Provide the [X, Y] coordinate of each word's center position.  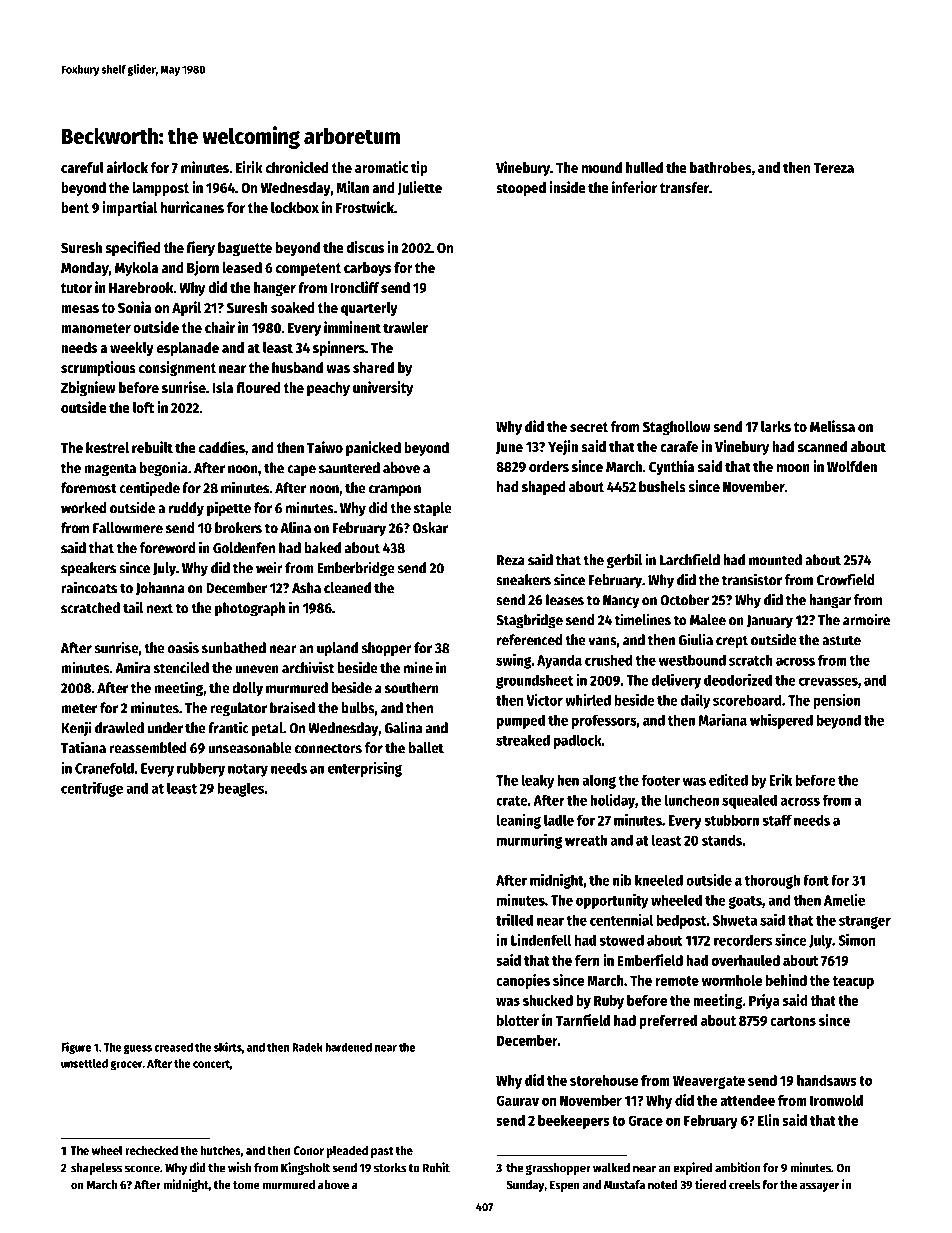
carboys [367, 269]
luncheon [691, 800]
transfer [684, 187]
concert [211, 1064]
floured [258, 387]
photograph [250, 609]
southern [412, 688]
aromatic [381, 167]
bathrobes [721, 167]
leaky [538, 781]
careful [82, 167]
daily [695, 701]
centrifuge [92, 789]
